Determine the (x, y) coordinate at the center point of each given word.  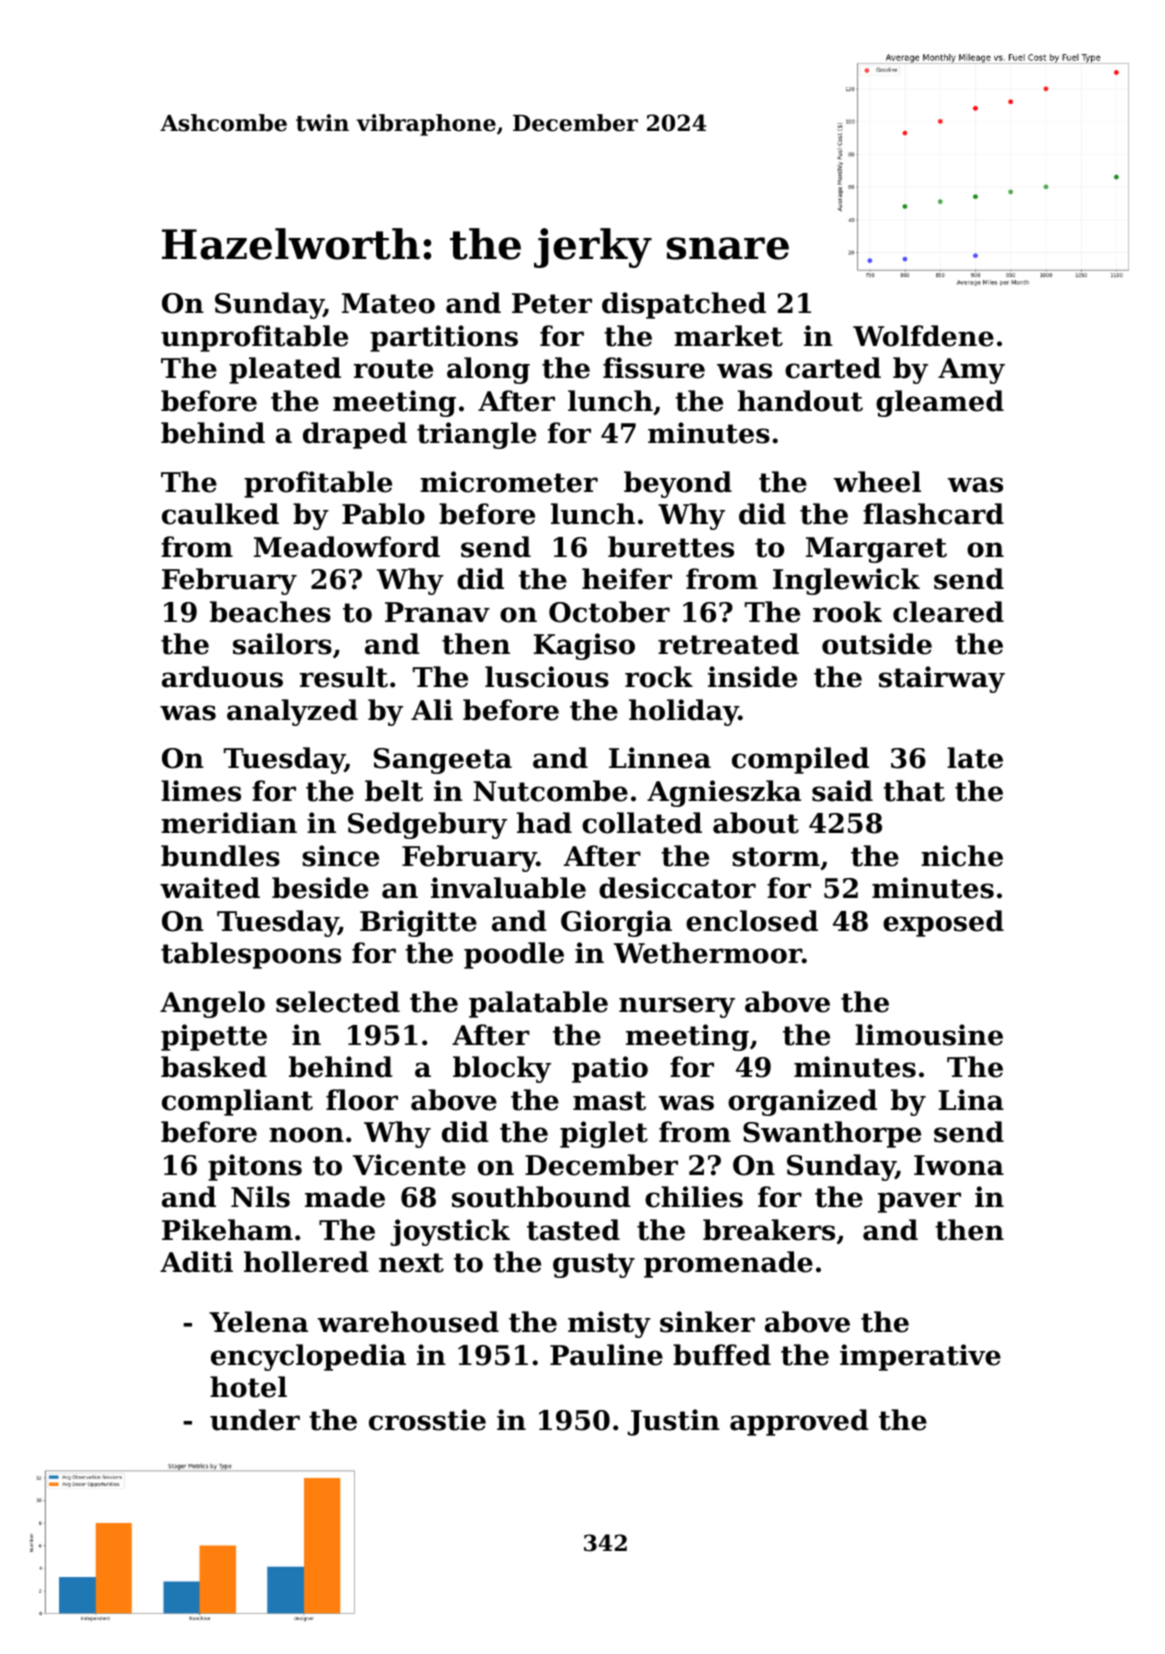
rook (847, 612)
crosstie (427, 1420)
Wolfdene (923, 336)
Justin (674, 1422)
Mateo (388, 303)
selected (338, 1002)
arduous (222, 677)
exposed (943, 923)
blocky (502, 1069)
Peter (552, 303)
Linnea (660, 758)
